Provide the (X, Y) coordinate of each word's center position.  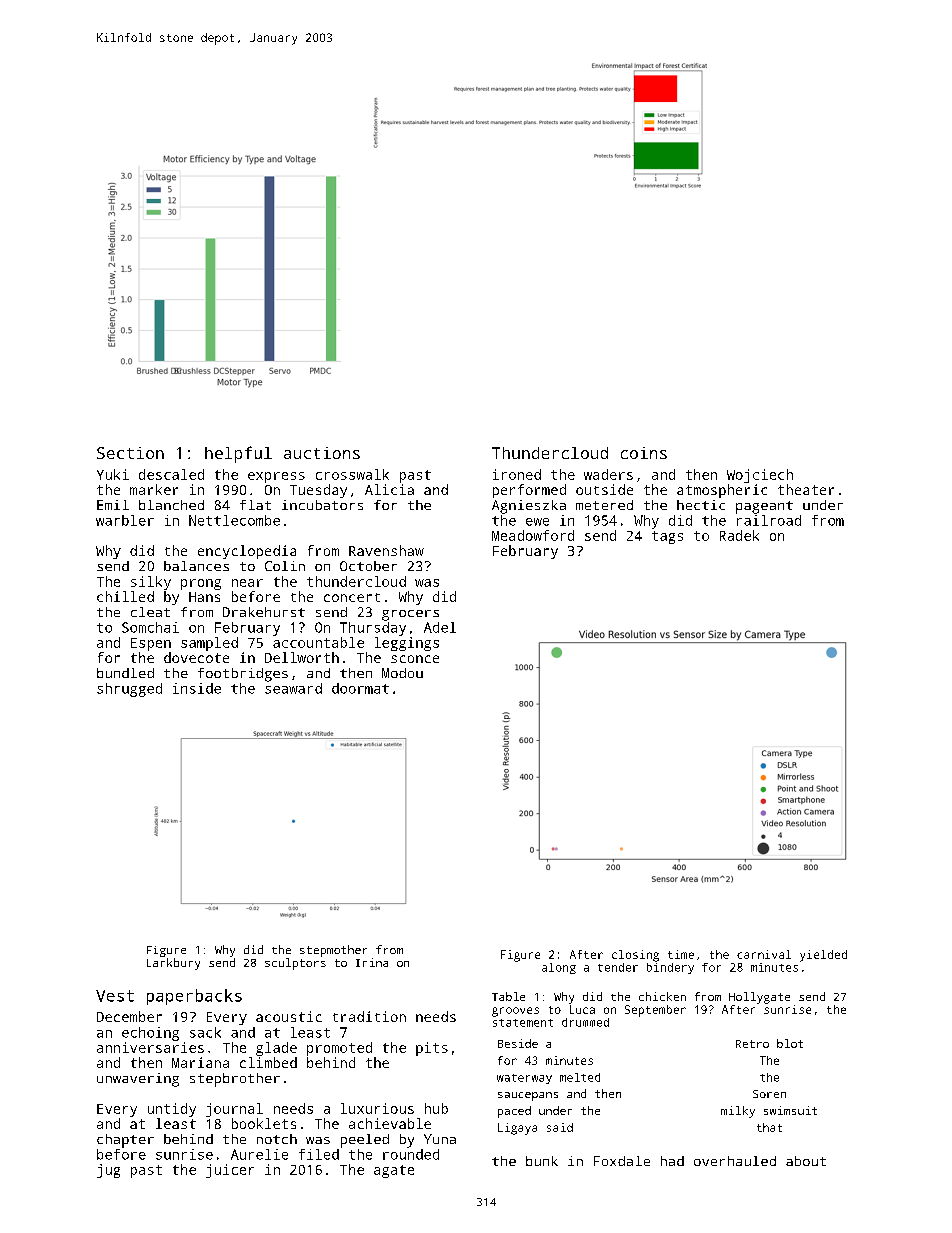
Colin (285, 566)
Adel (440, 627)
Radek (739, 535)
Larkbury (173, 964)
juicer (230, 1171)
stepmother (333, 951)
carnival (764, 954)
